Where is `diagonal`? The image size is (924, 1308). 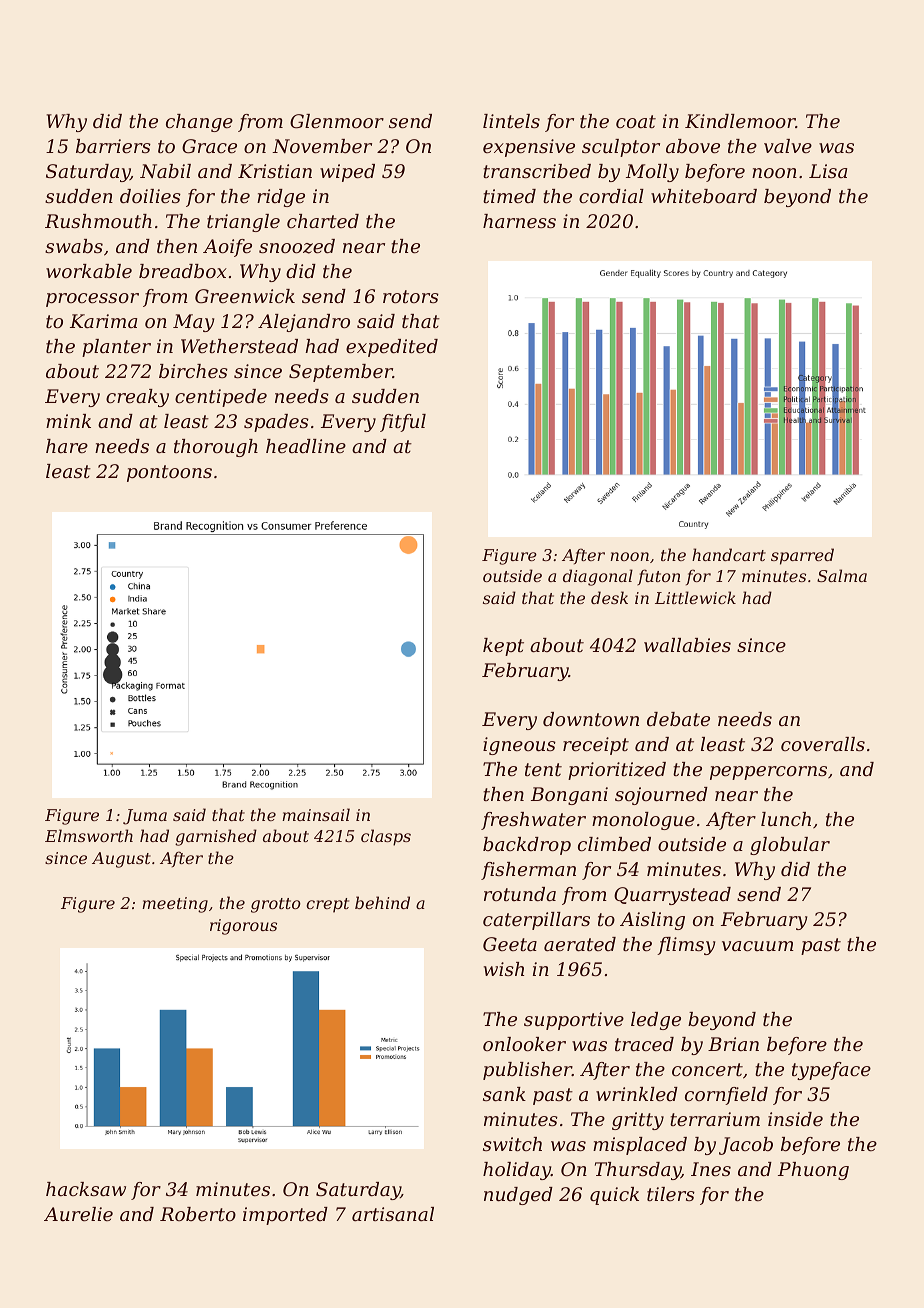
diagonal is located at coordinates (598, 577).
